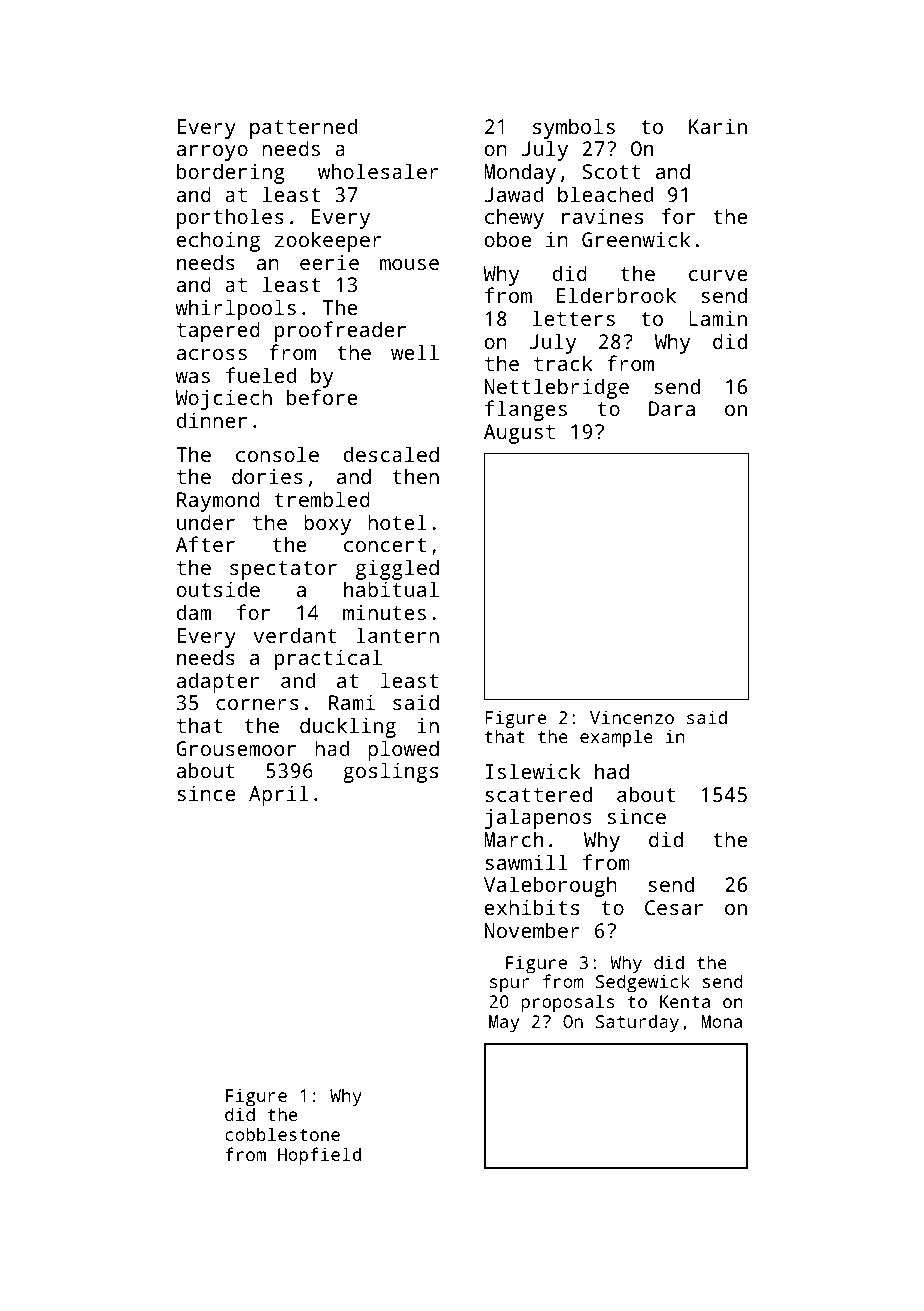 The width and height of the screenshot is (924, 1311). What do you see at coordinates (637, 1023) in the screenshot?
I see `Saturday` at bounding box center [637, 1023].
